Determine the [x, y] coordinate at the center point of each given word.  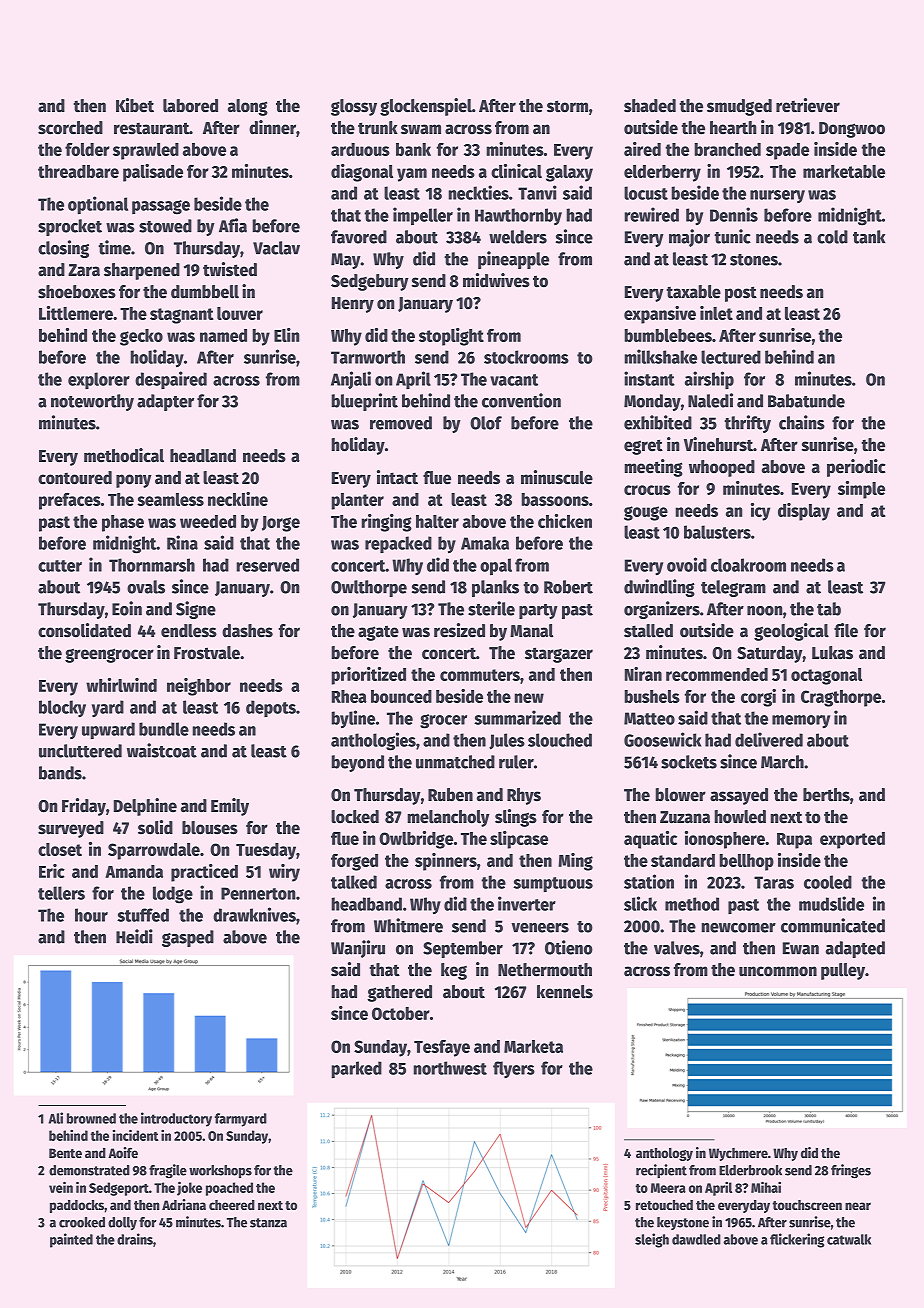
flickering [797, 1240]
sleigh [652, 1240]
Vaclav [276, 248]
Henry [353, 305]
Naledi [710, 400]
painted [71, 1240]
